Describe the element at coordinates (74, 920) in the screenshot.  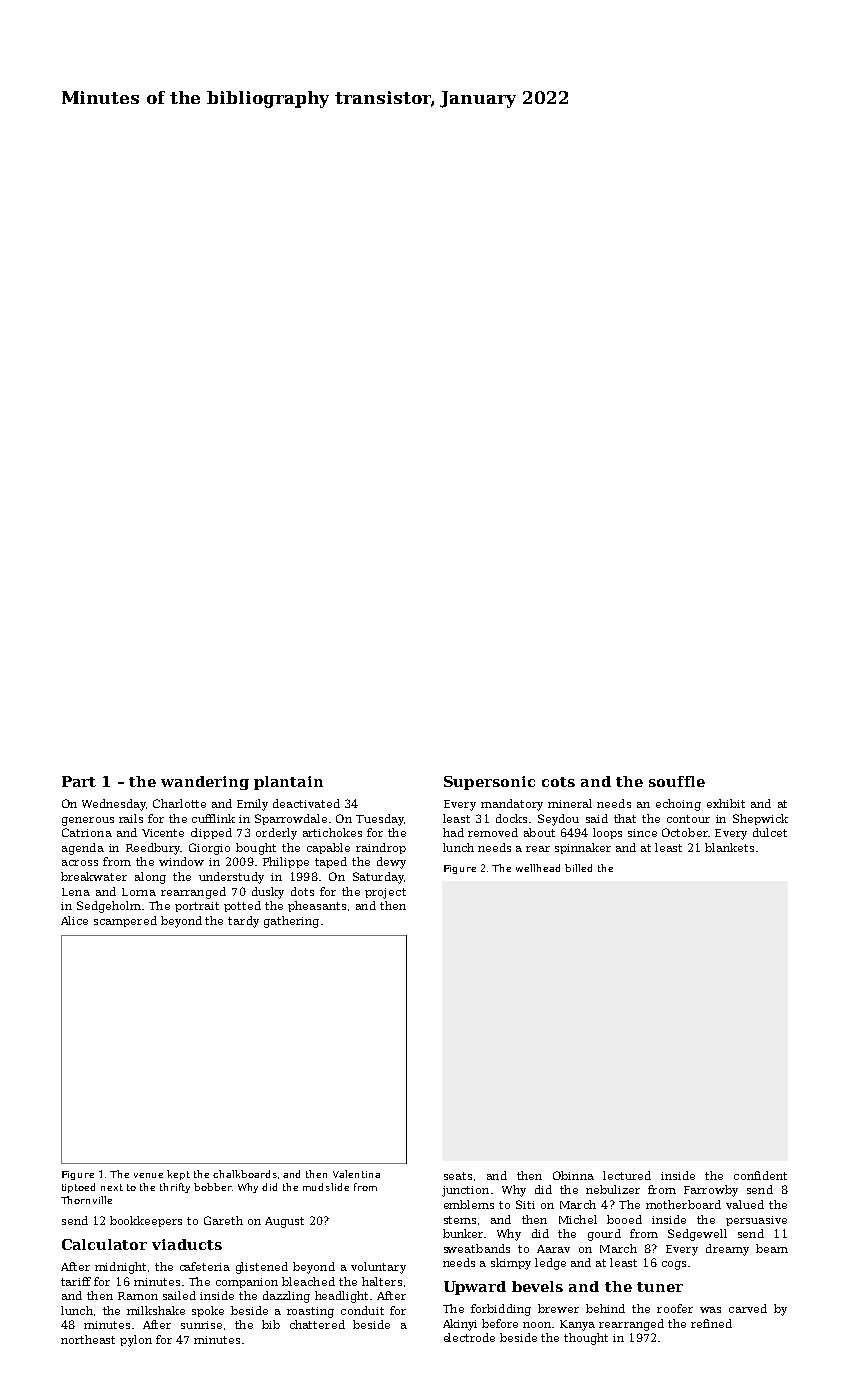
I see `Alice` at that location.
